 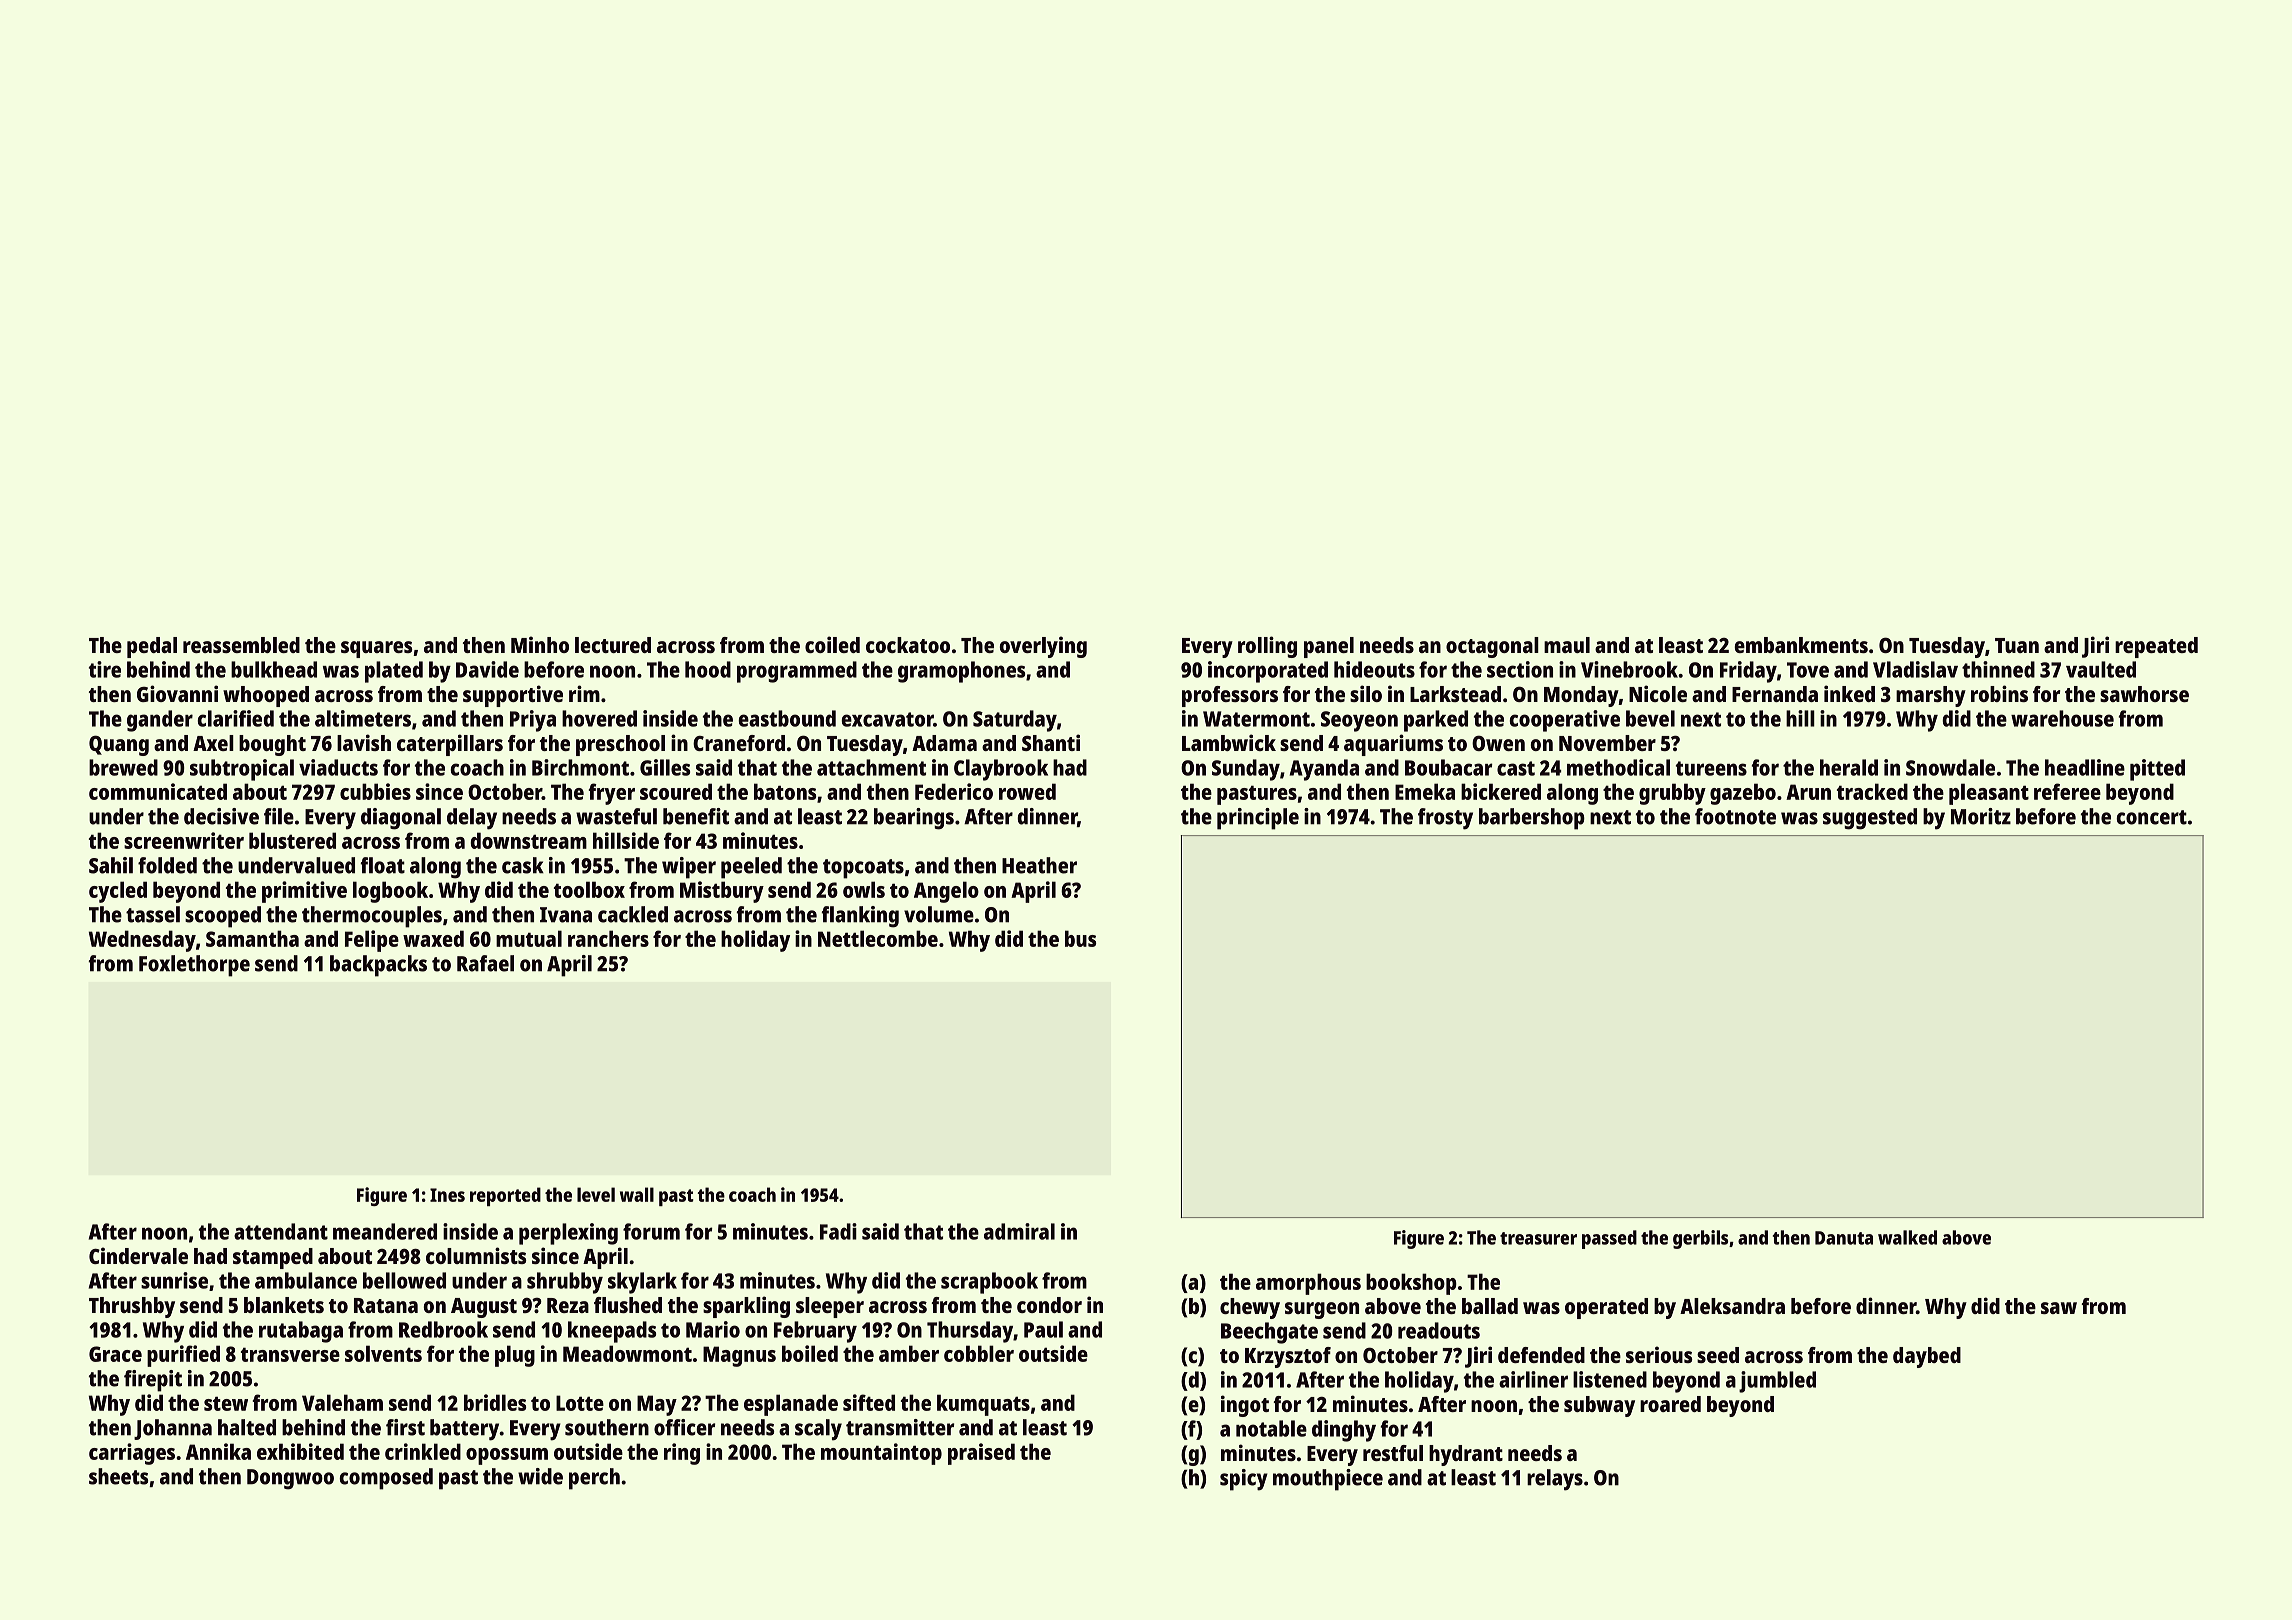 I want to click on ranchers, so click(x=608, y=938).
